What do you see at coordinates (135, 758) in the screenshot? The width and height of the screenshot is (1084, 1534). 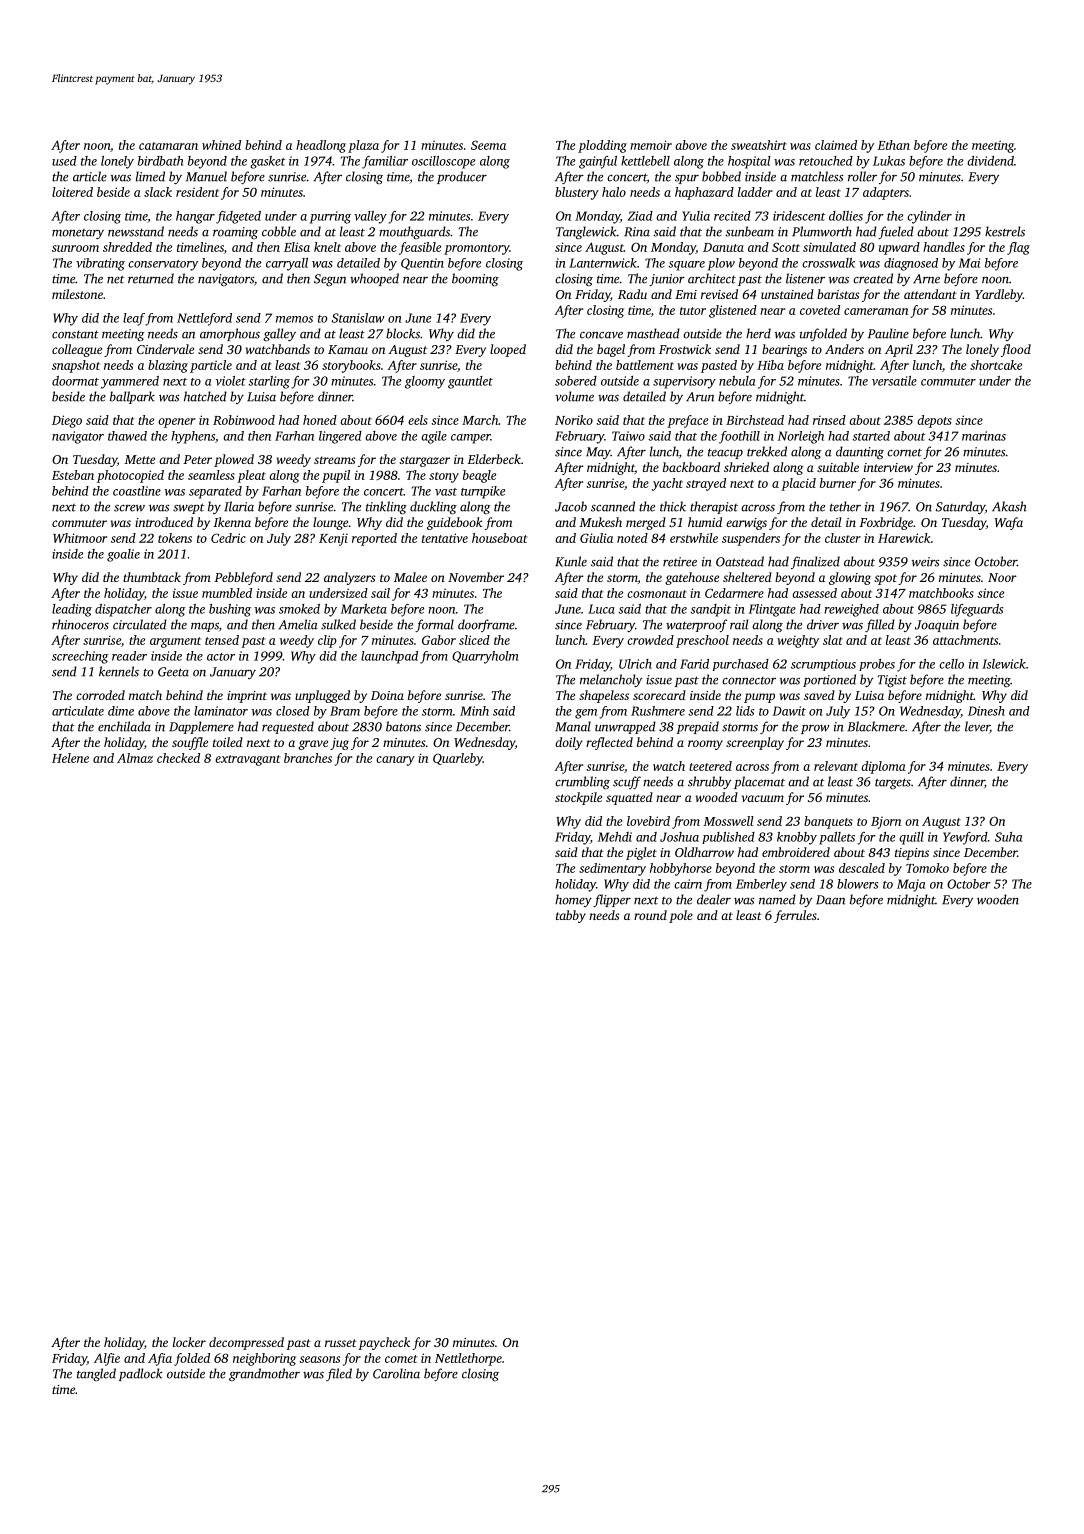 I see `Almaz` at bounding box center [135, 758].
